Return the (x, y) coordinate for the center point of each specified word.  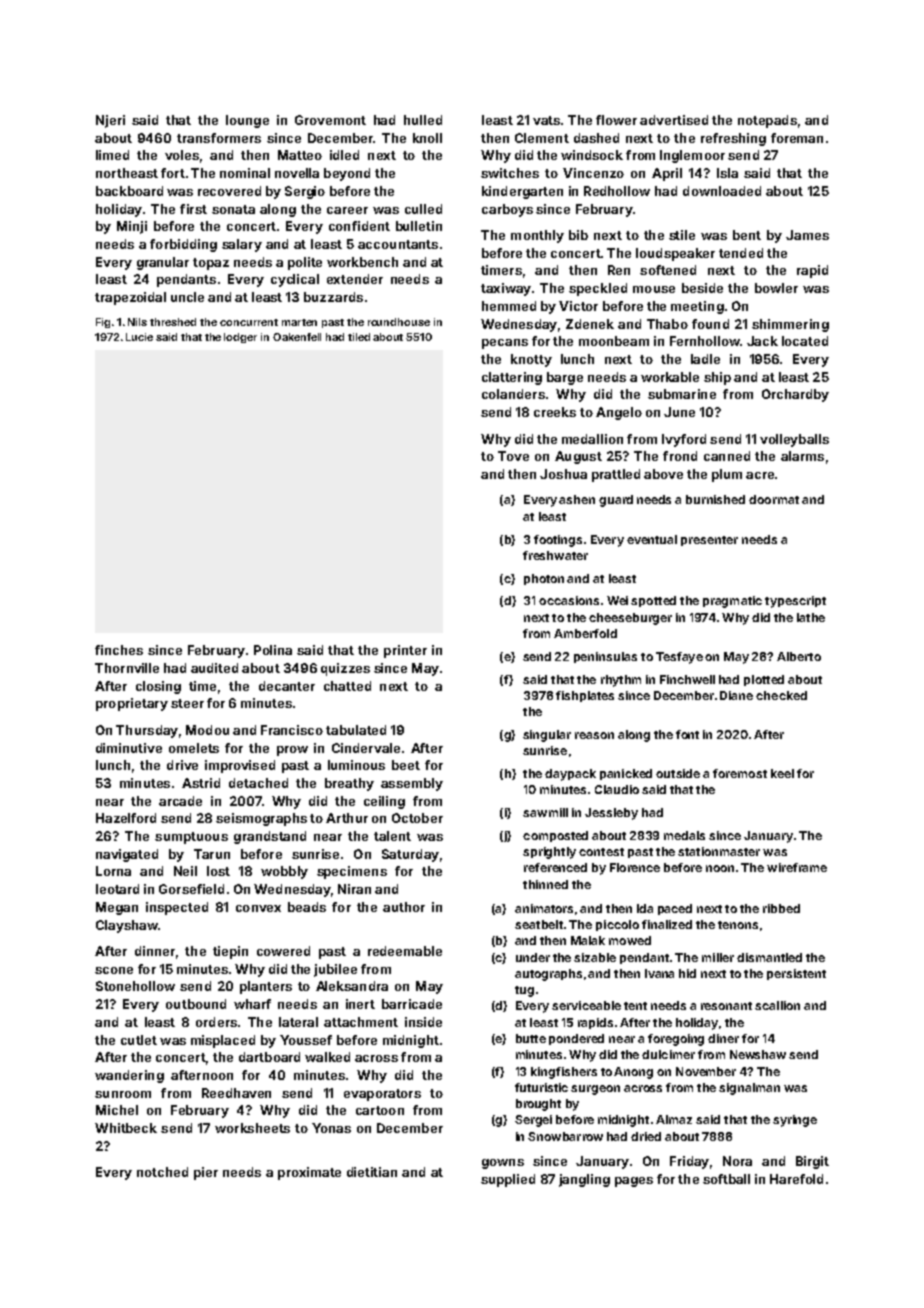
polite (305, 263)
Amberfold (585, 633)
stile (682, 235)
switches (510, 173)
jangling (584, 1180)
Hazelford (126, 818)
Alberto (799, 656)
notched (162, 1172)
